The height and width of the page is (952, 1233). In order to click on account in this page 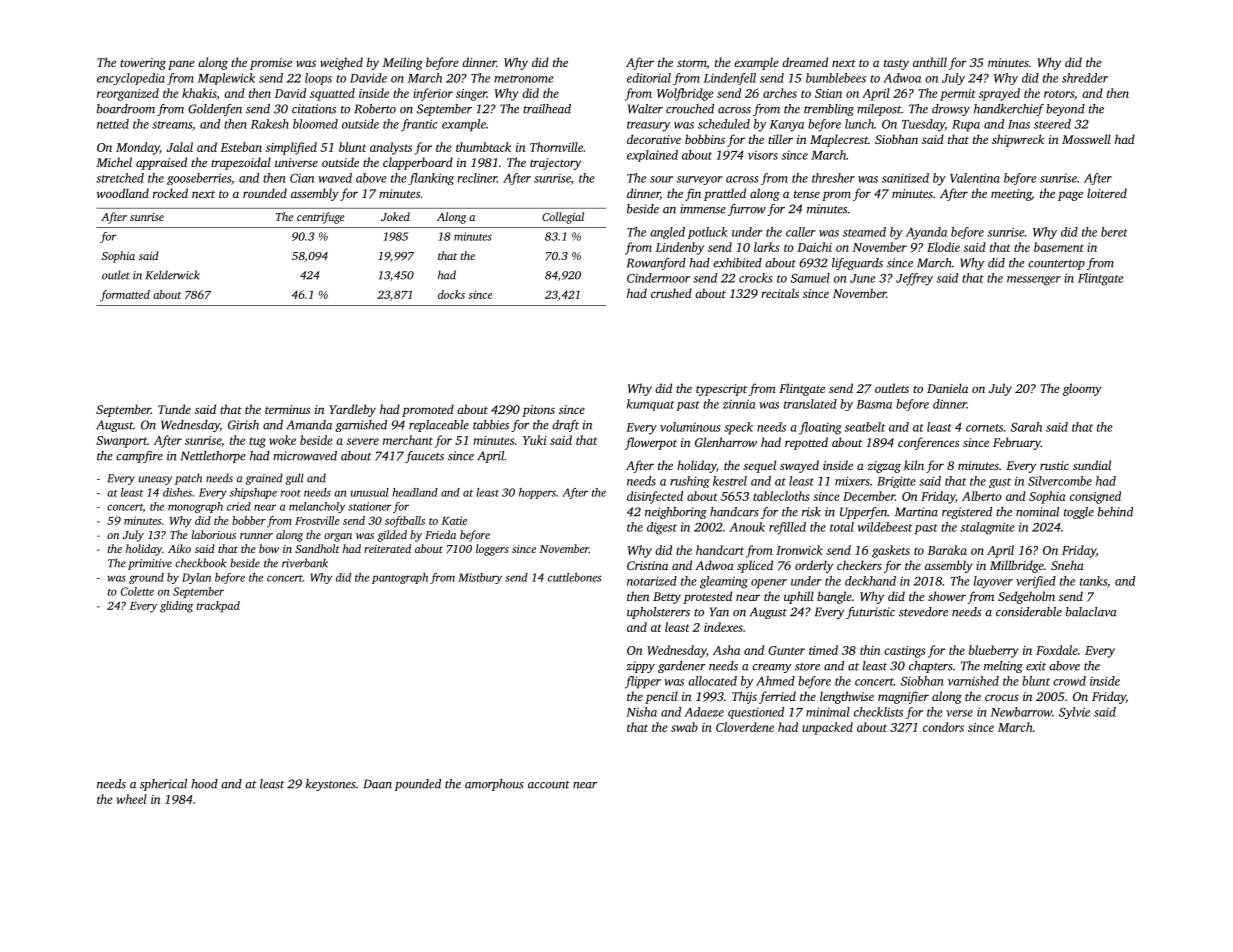, I will do `click(549, 785)`.
